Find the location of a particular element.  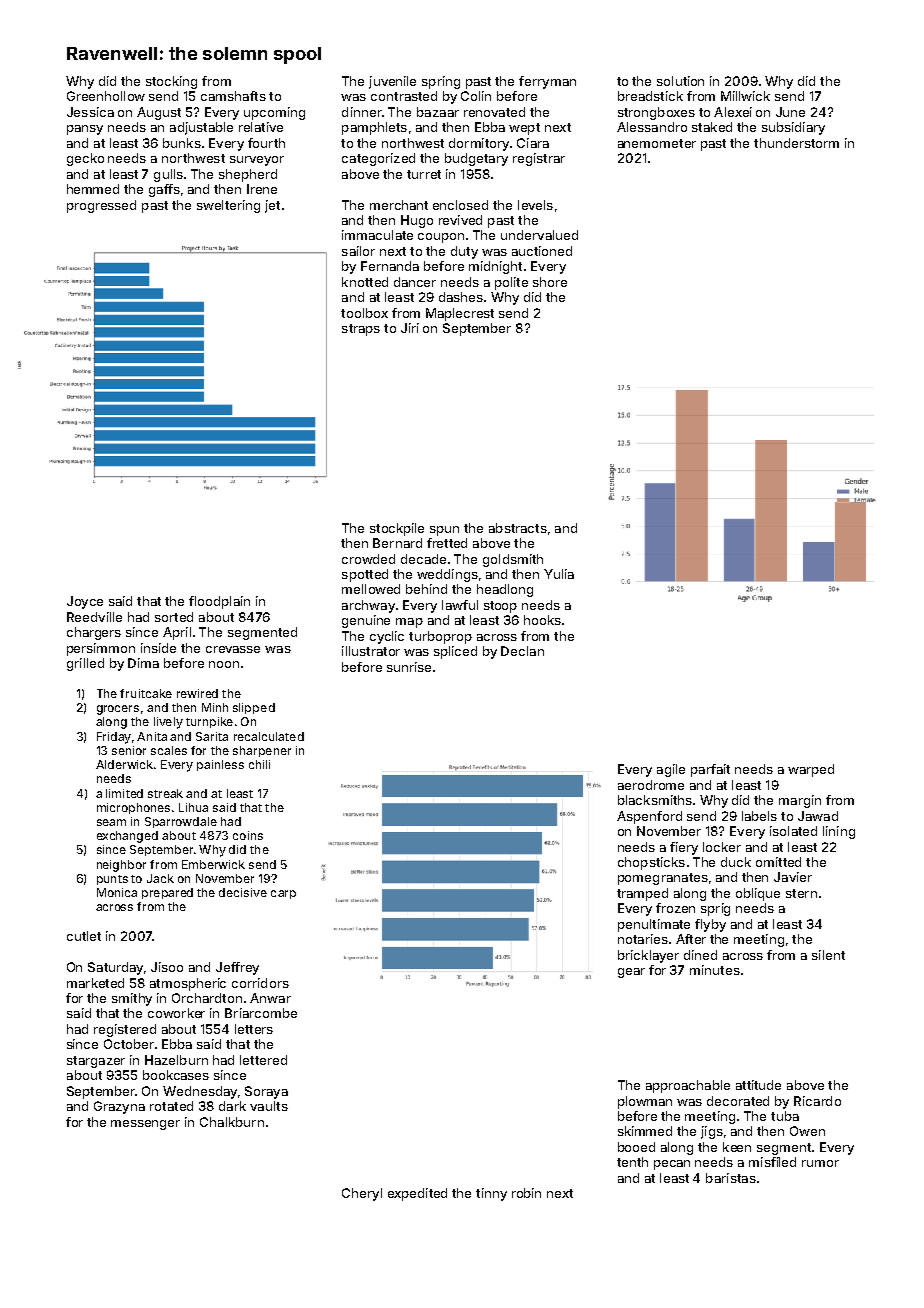

bunks is located at coordinates (182, 143).
